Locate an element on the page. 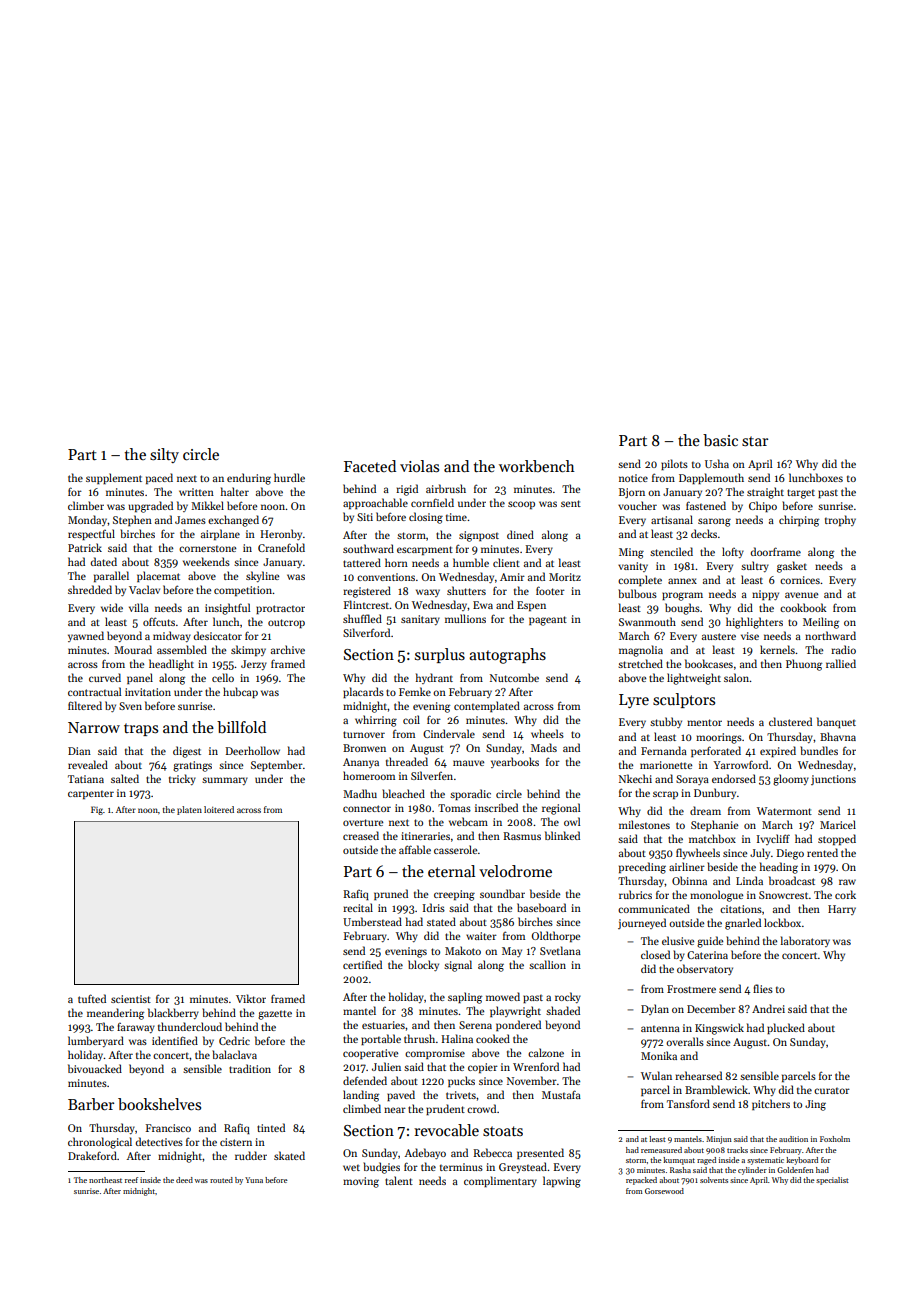 This page has height=1308, width=924. specialist is located at coordinates (832, 1181).
